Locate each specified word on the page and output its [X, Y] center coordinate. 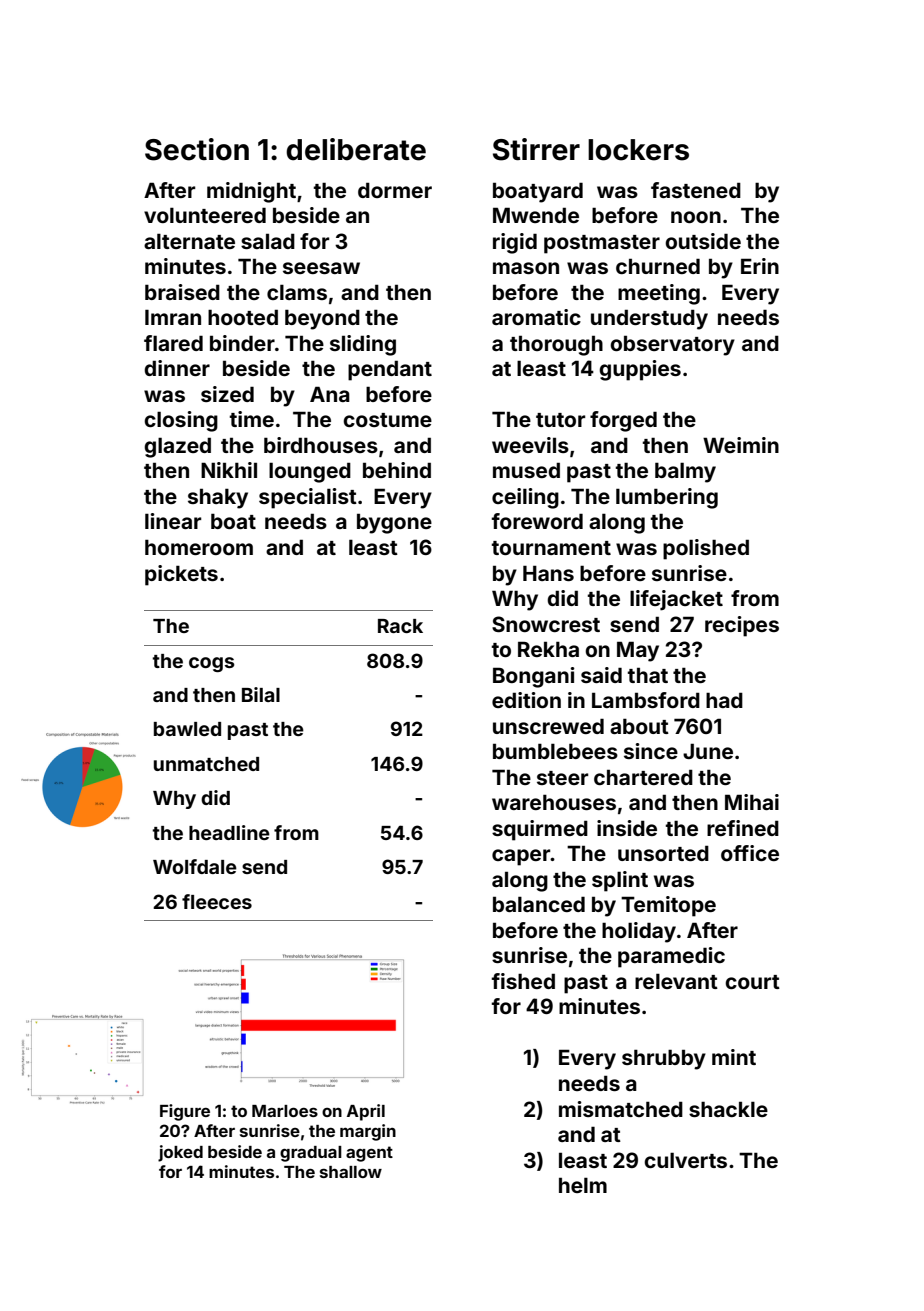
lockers [638, 150]
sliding [363, 345]
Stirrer [536, 149]
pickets [181, 575]
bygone [394, 523]
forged [623, 421]
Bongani [534, 677]
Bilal [261, 694]
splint [620, 881]
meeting [659, 294]
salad [268, 241]
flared [173, 343]
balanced [539, 904]
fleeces [217, 901]
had [724, 700]
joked [180, 1153]
